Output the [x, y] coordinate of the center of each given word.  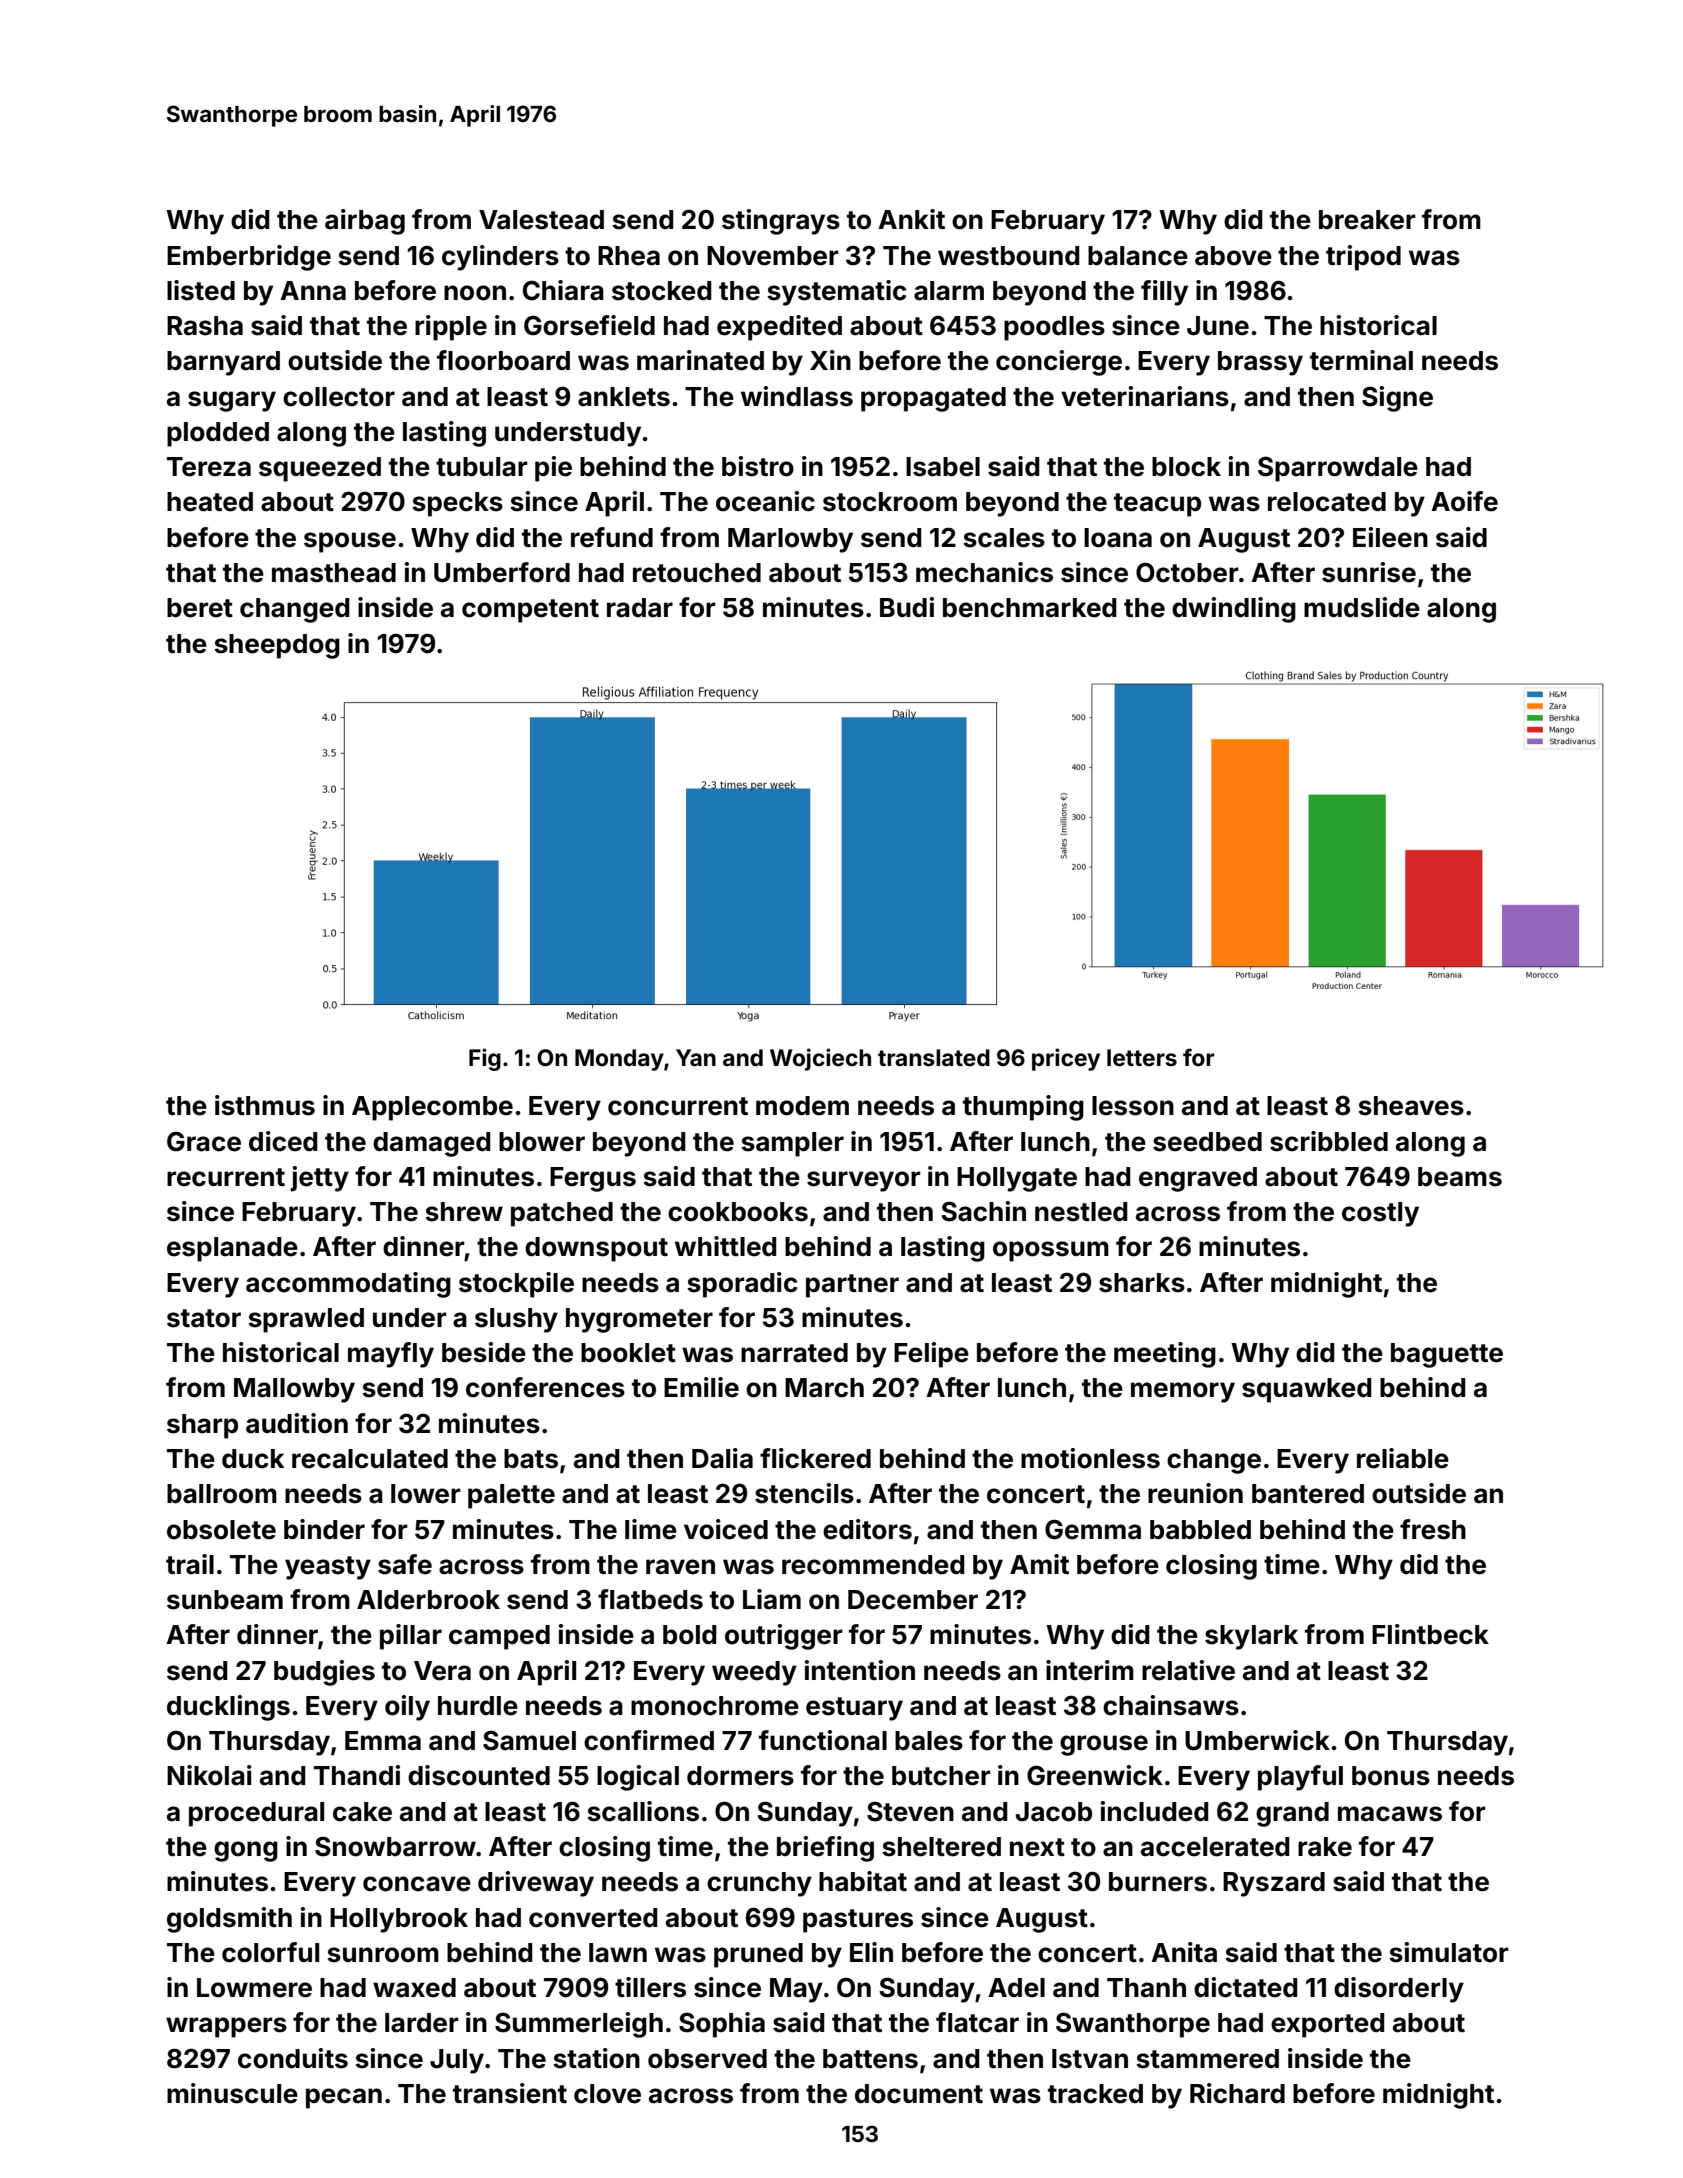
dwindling [1234, 610]
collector [339, 397]
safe [405, 1564]
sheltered [941, 1847]
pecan [344, 2098]
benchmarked [1030, 608]
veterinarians [1145, 396]
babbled [1200, 1530]
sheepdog [277, 646]
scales [1004, 538]
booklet [628, 1353]
